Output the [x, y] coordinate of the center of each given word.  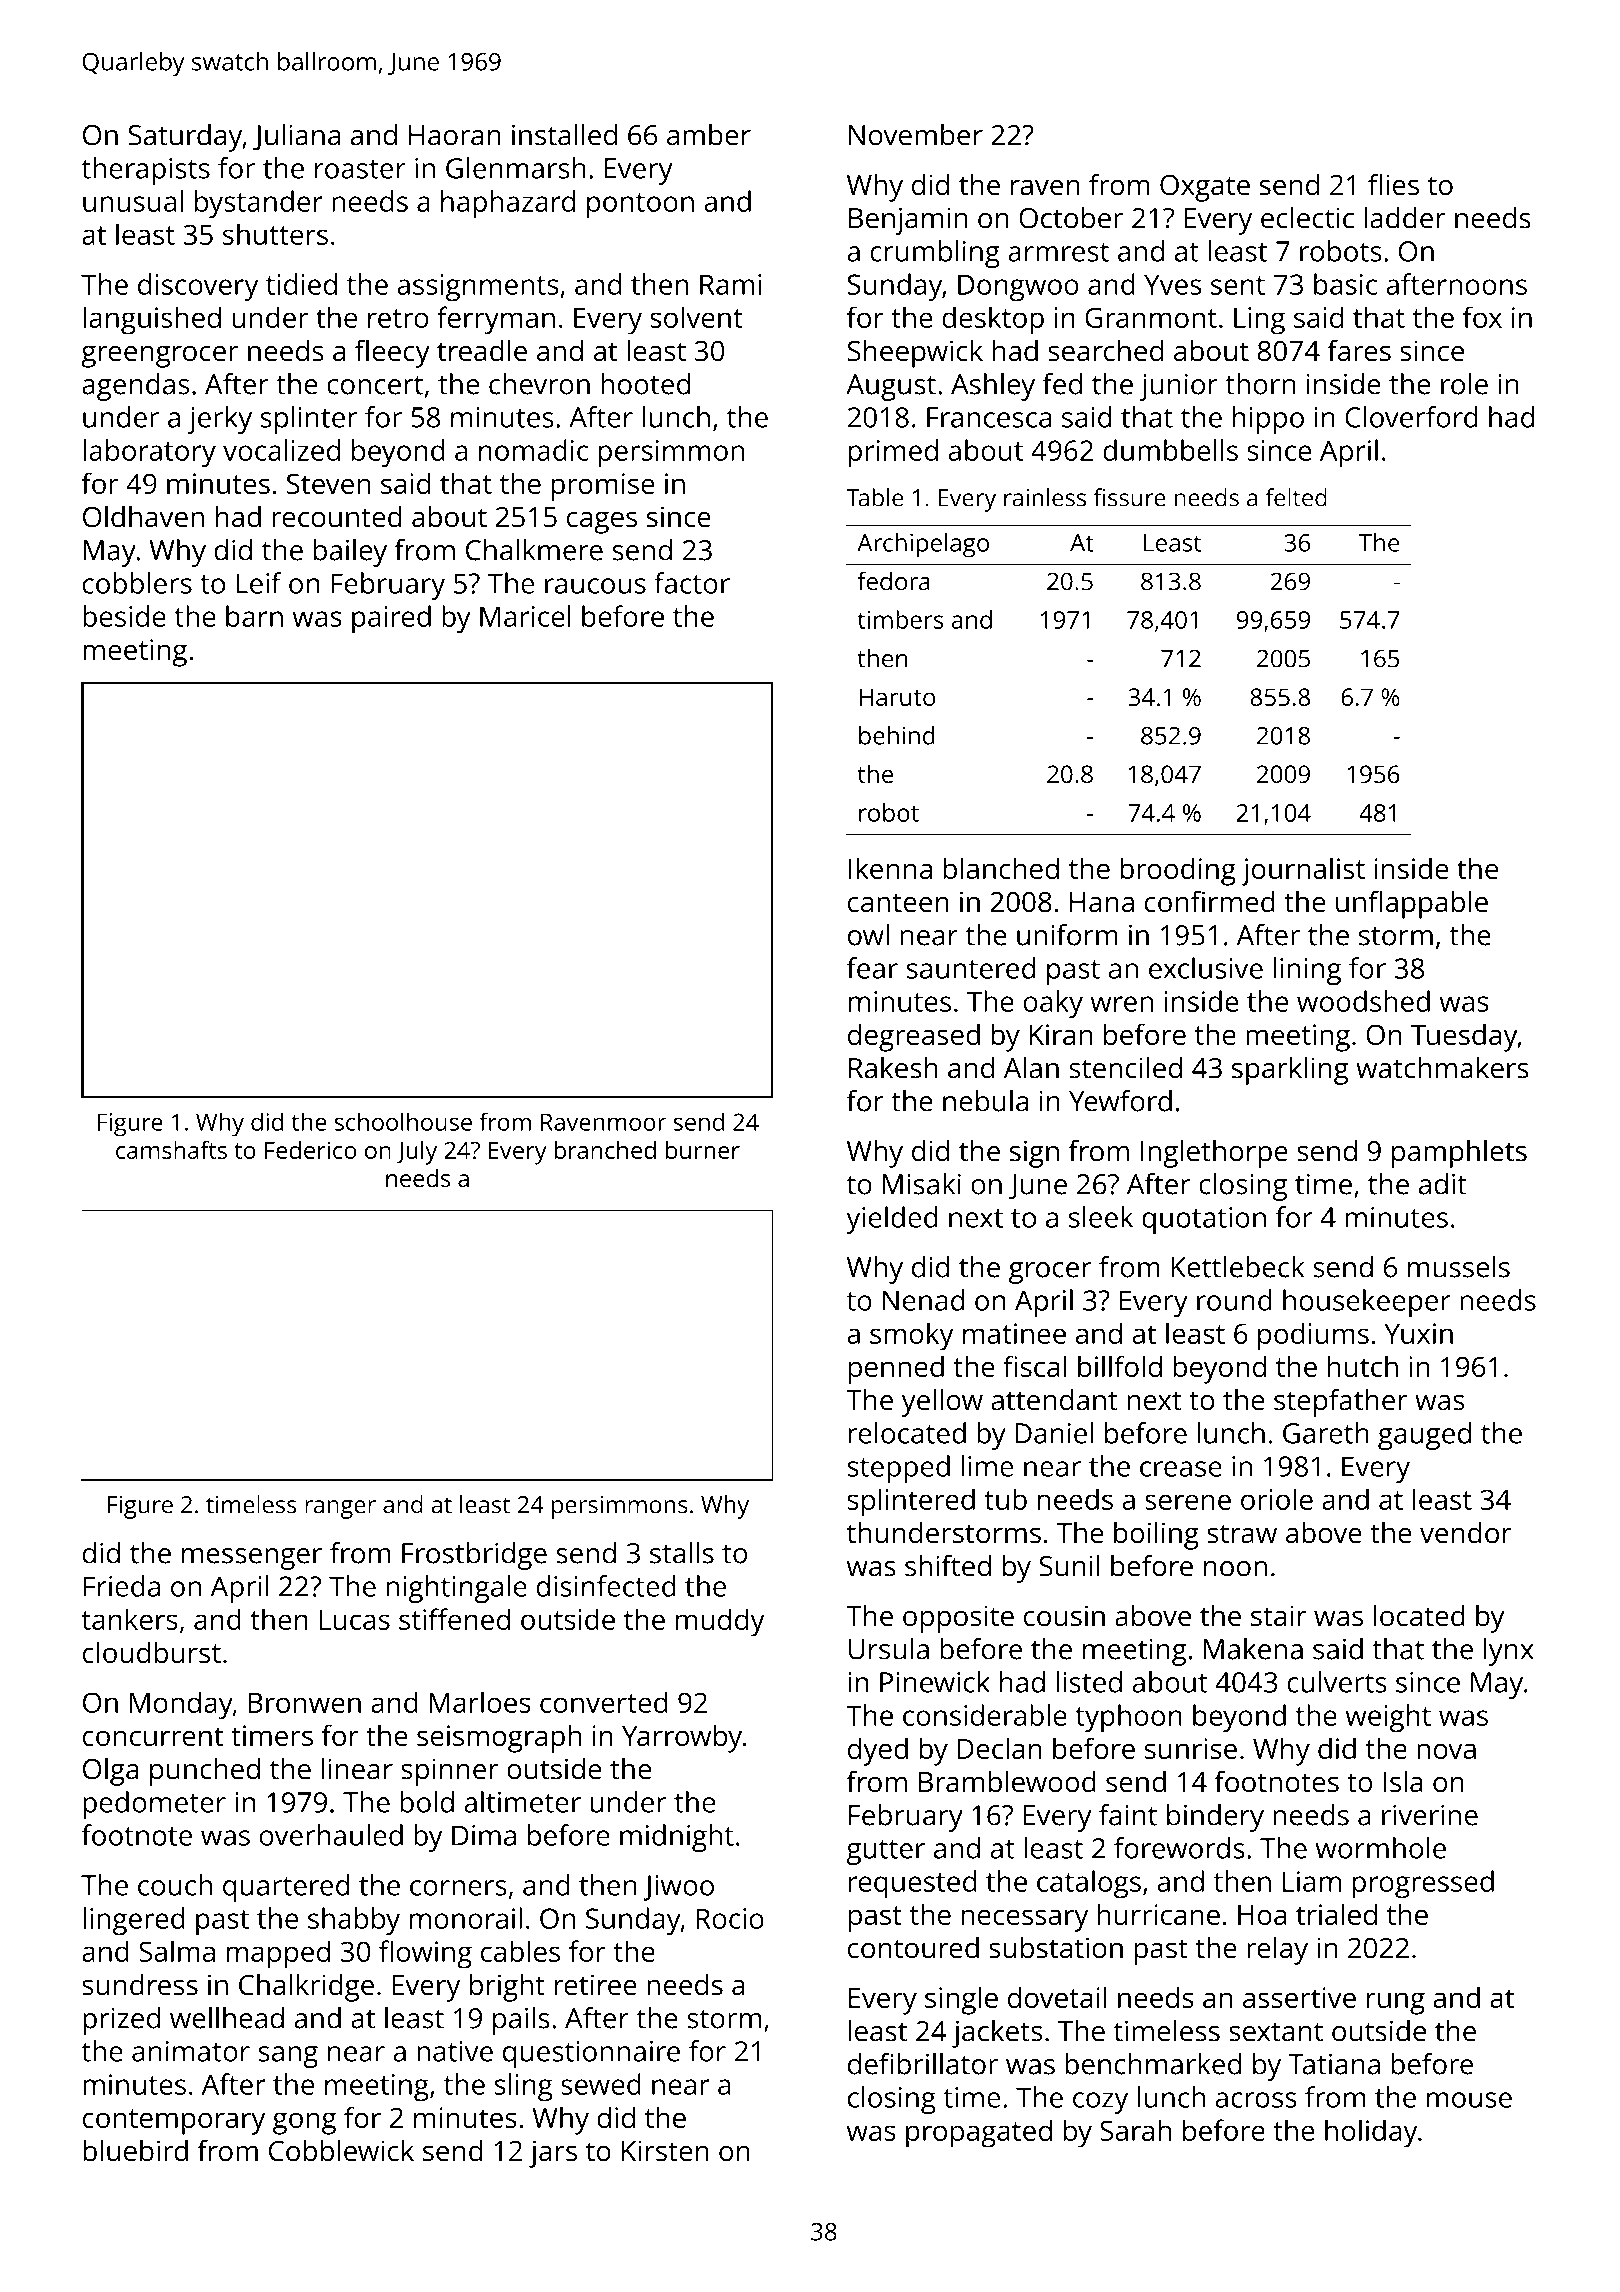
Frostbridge [474, 1556]
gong [304, 2123]
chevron [539, 384]
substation [1056, 1948]
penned [896, 1369]
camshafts [171, 1150]
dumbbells [1170, 450]
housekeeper [1367, 1303]
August [891, 387]
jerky [220, 420]
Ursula [889, 1649]
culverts [1337, 1682]
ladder [1405, 218]
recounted [337, 517]
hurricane [1159, 1914]
